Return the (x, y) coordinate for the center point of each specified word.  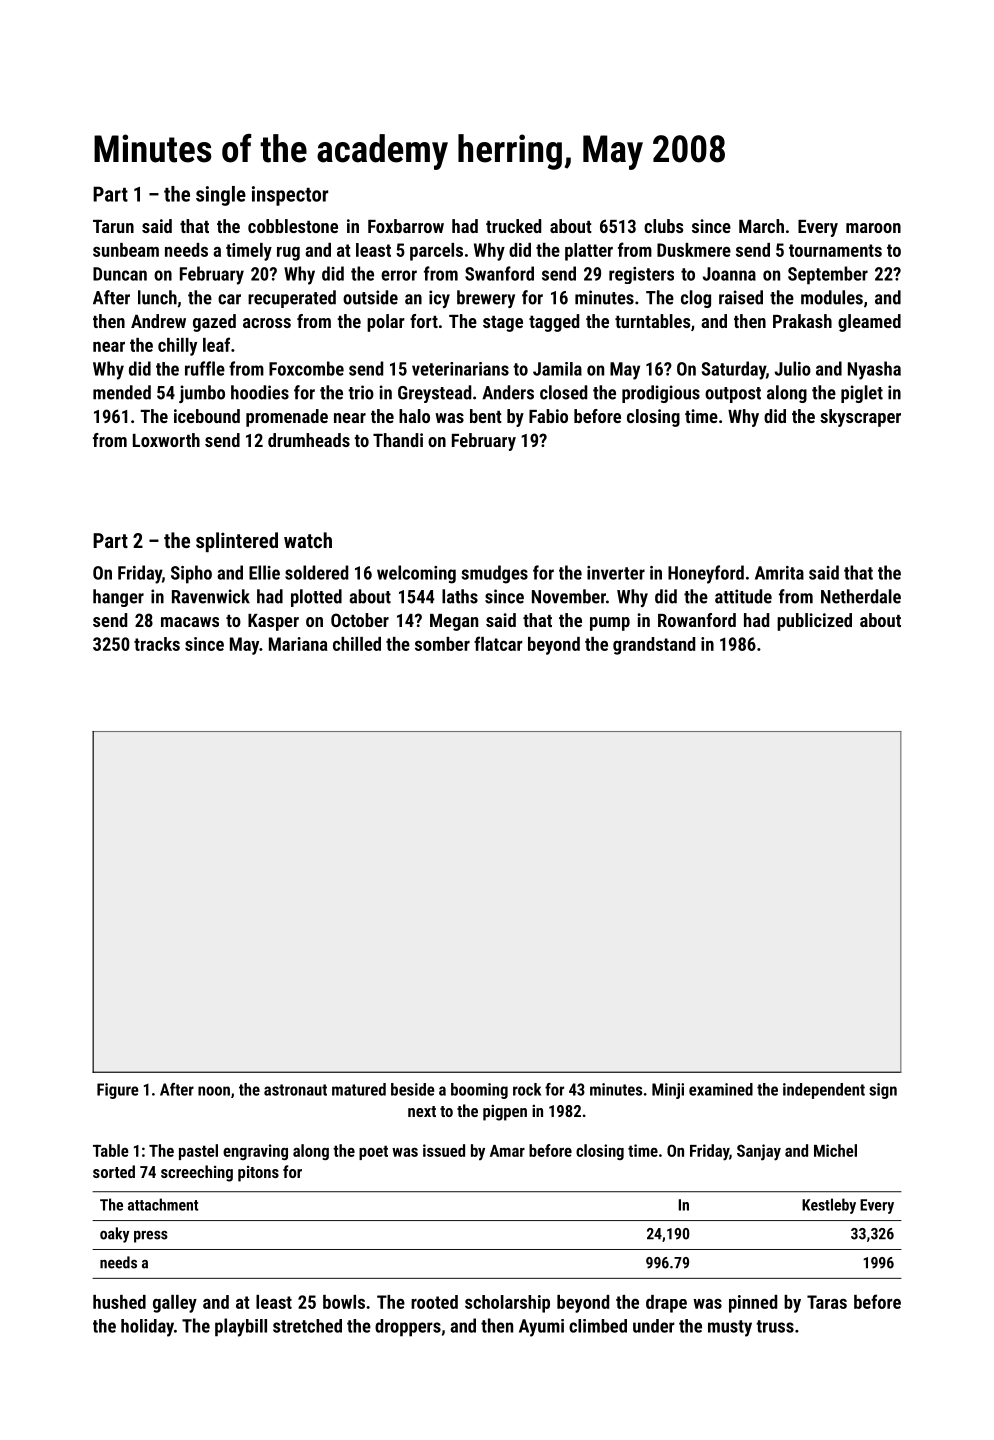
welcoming (416, 574)
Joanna (729, 274)
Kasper (273, 622)
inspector (290, 196)
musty (730, 1328)
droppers (408, 1328)
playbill (241, 1327)
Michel (835, 1150)
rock (527, 1089)
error (399, 275)
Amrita (779, 573)
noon (214, 1091)
